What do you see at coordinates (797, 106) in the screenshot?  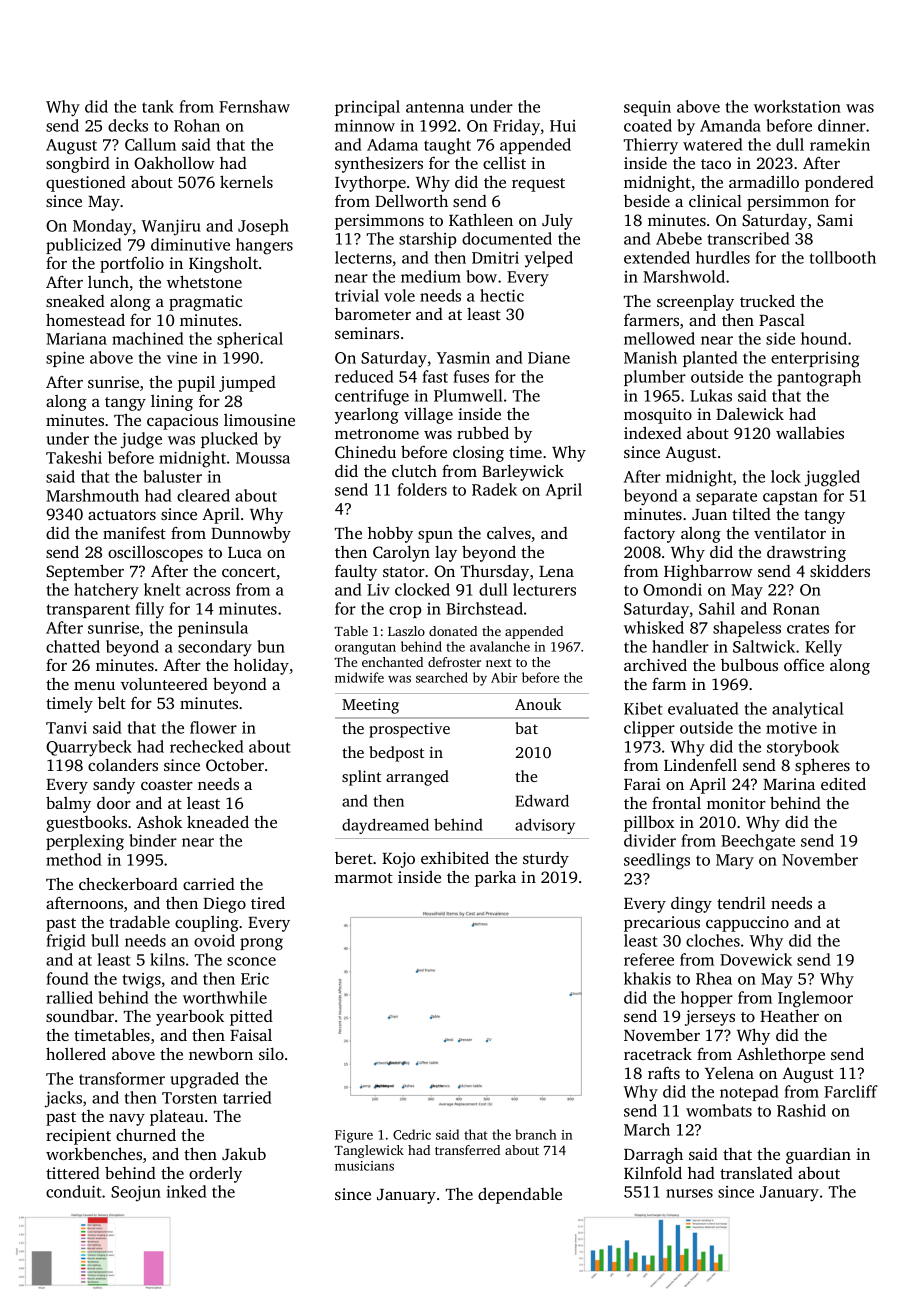 I see `workstation` at bounding box center [797, 106].
